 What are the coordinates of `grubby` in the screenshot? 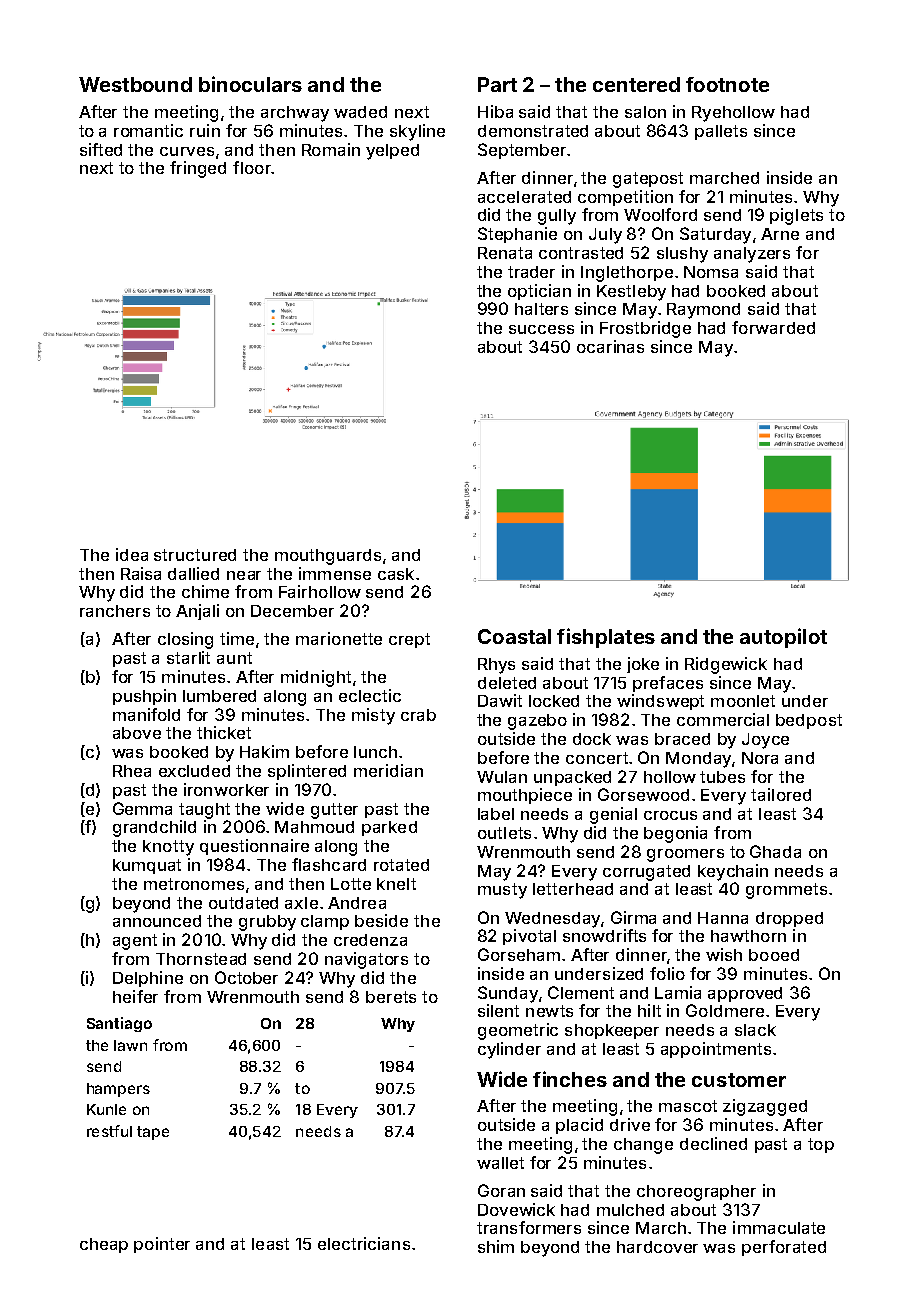 It's located at (267, 923).
